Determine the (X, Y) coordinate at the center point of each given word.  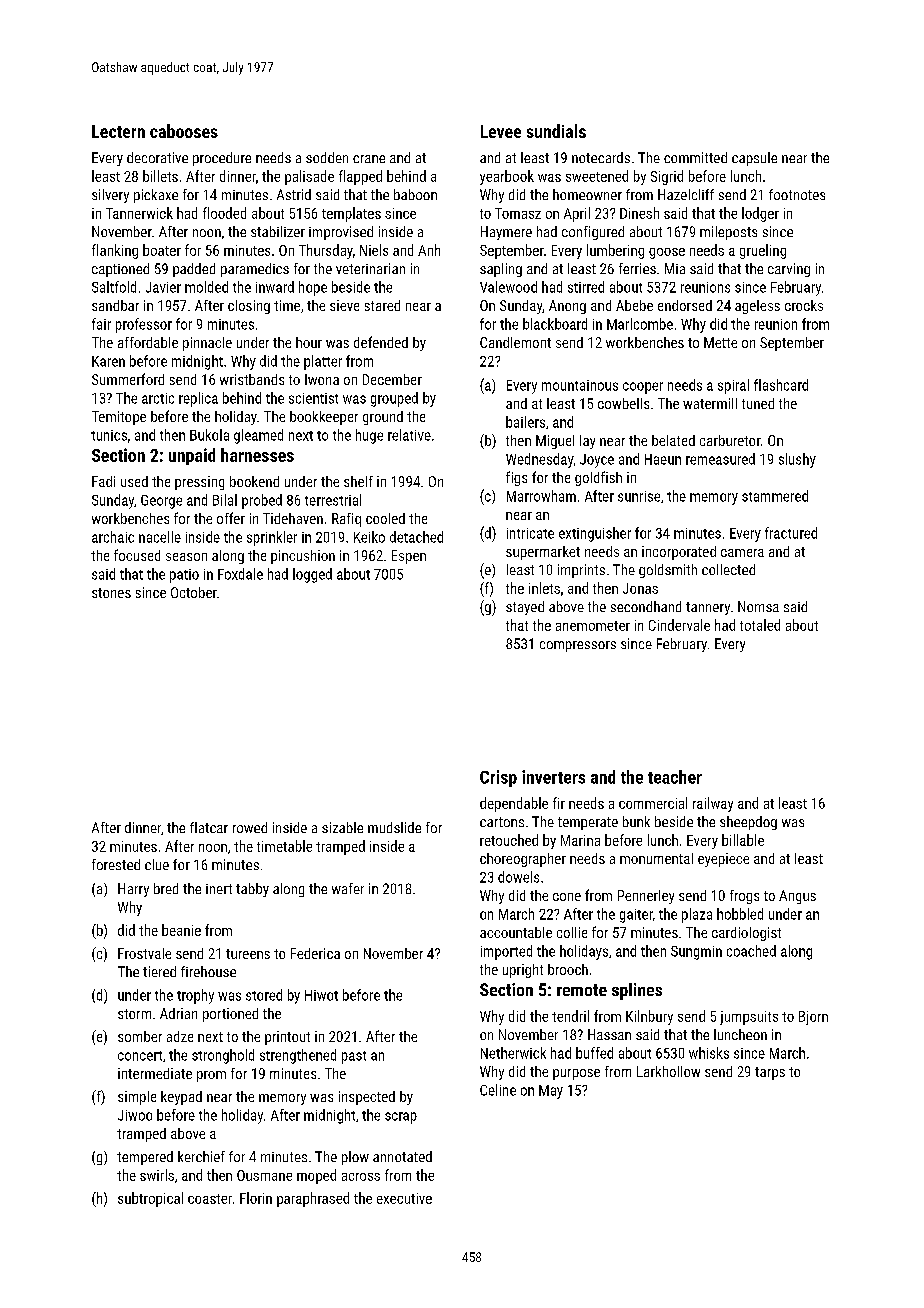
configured (593, 233)
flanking (115, 251)
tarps (770, 1073)
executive (404, 1198)
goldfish (598, 478)
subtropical (150, 1199)
